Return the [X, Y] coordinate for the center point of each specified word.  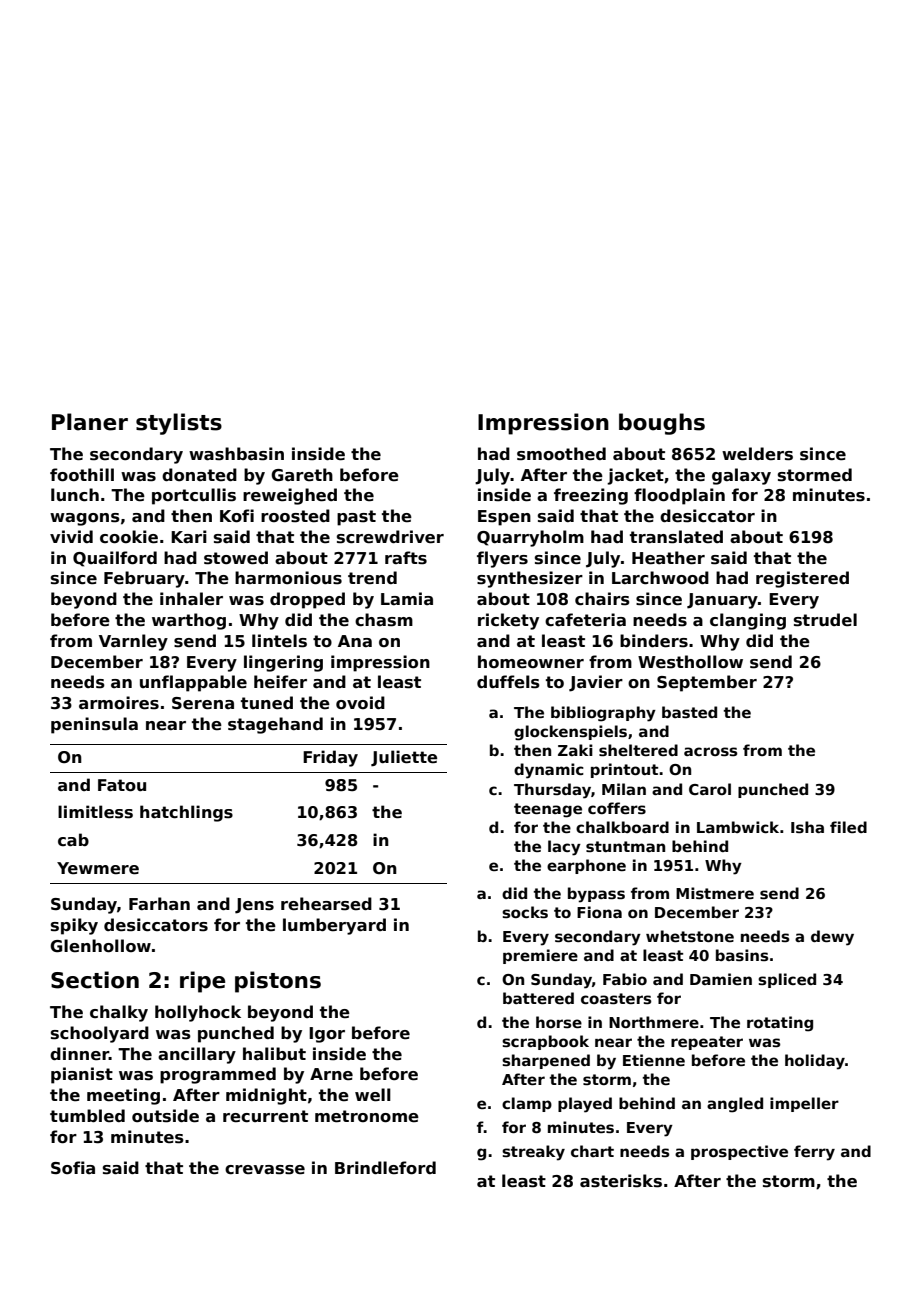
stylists [179, 424]
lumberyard [334, 926]
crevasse [265, 1170]
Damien [721, 979]
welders [757, 454]
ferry [814, 1153]
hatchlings [186, 813]
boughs [662, 424]
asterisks [621, 1181]
